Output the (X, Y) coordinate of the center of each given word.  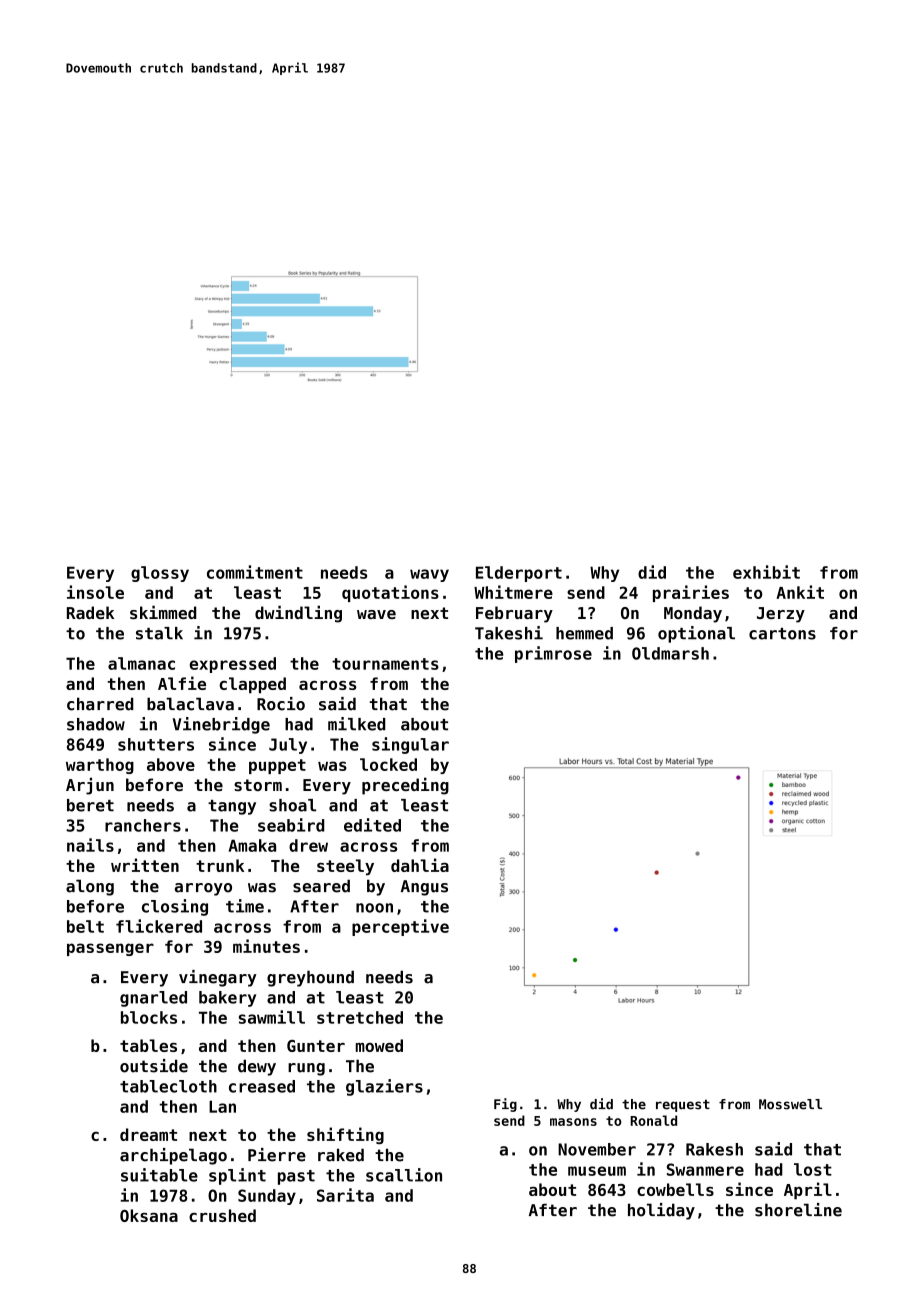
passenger (110, 949)
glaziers (384, 1087)
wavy (429, 575)
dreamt (148, 1134)
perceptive (400, 927)
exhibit (766, 572)
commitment (255, 572)
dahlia (420, 865)
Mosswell (790, 1104)
